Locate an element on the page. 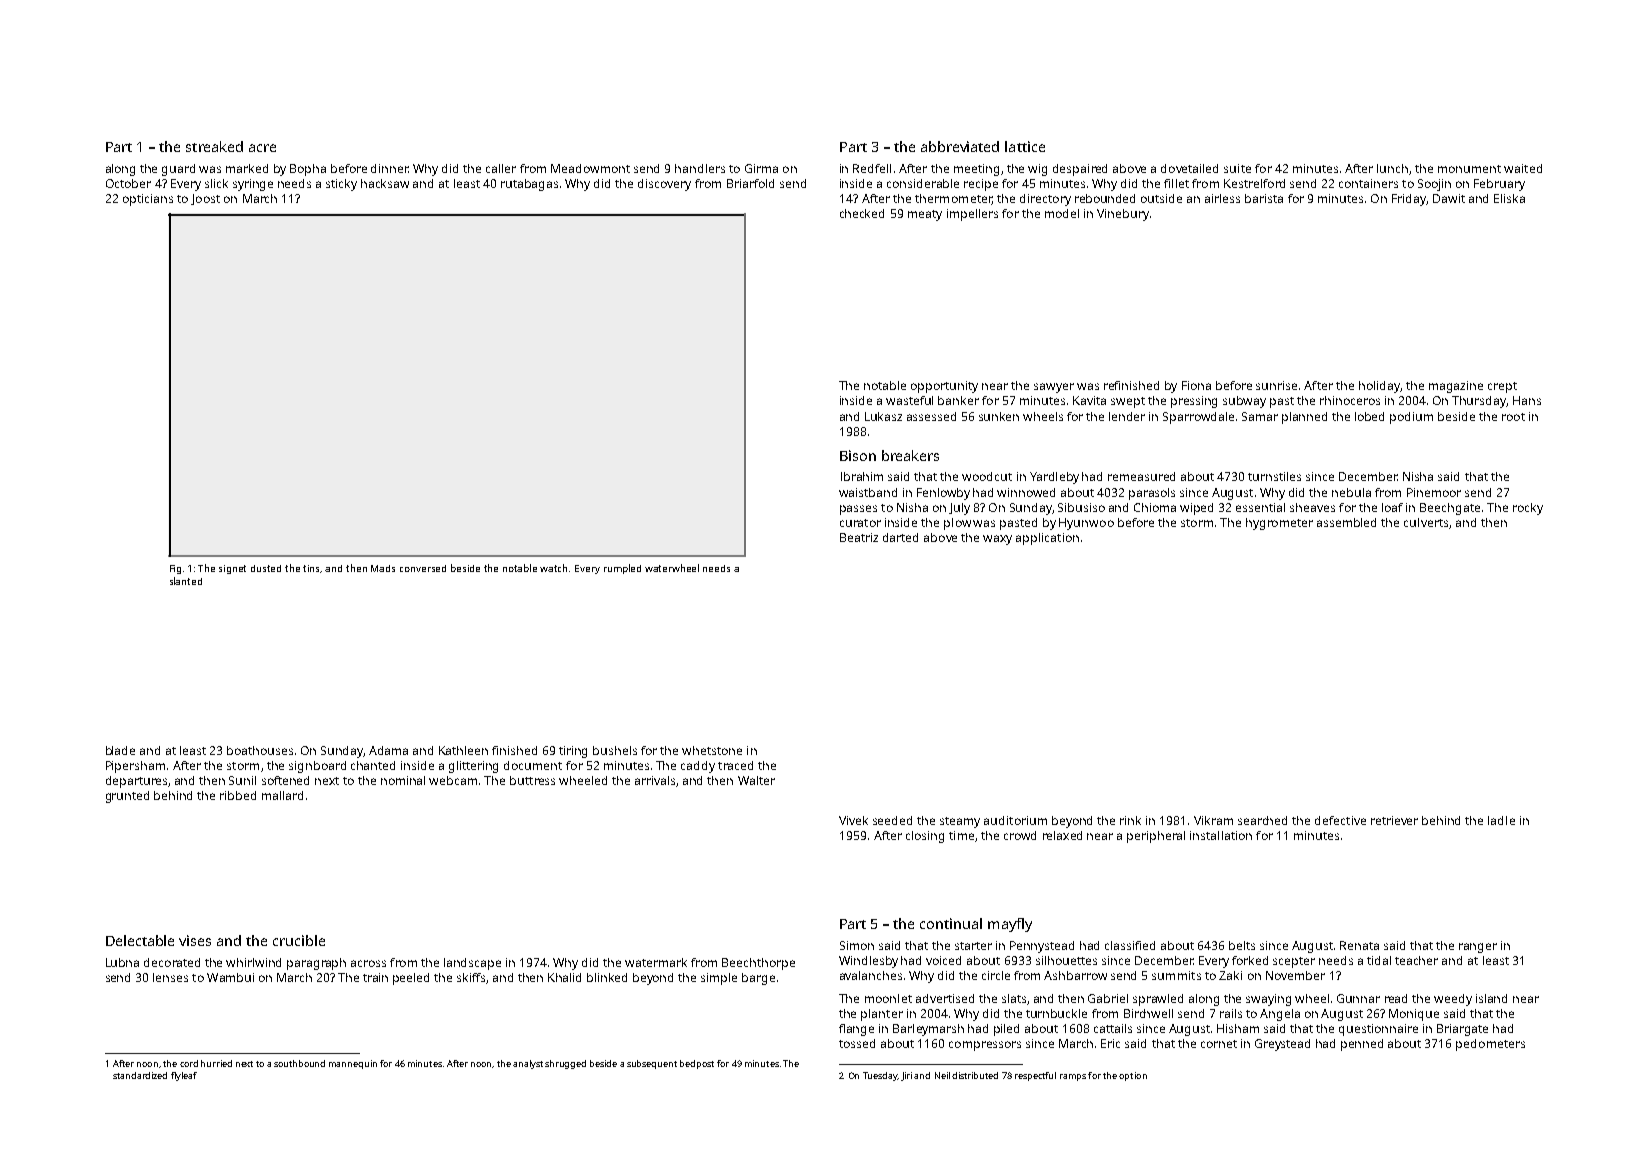 This image has height=1166, width=1649. analyst is located at coordinates (528, 1064).
